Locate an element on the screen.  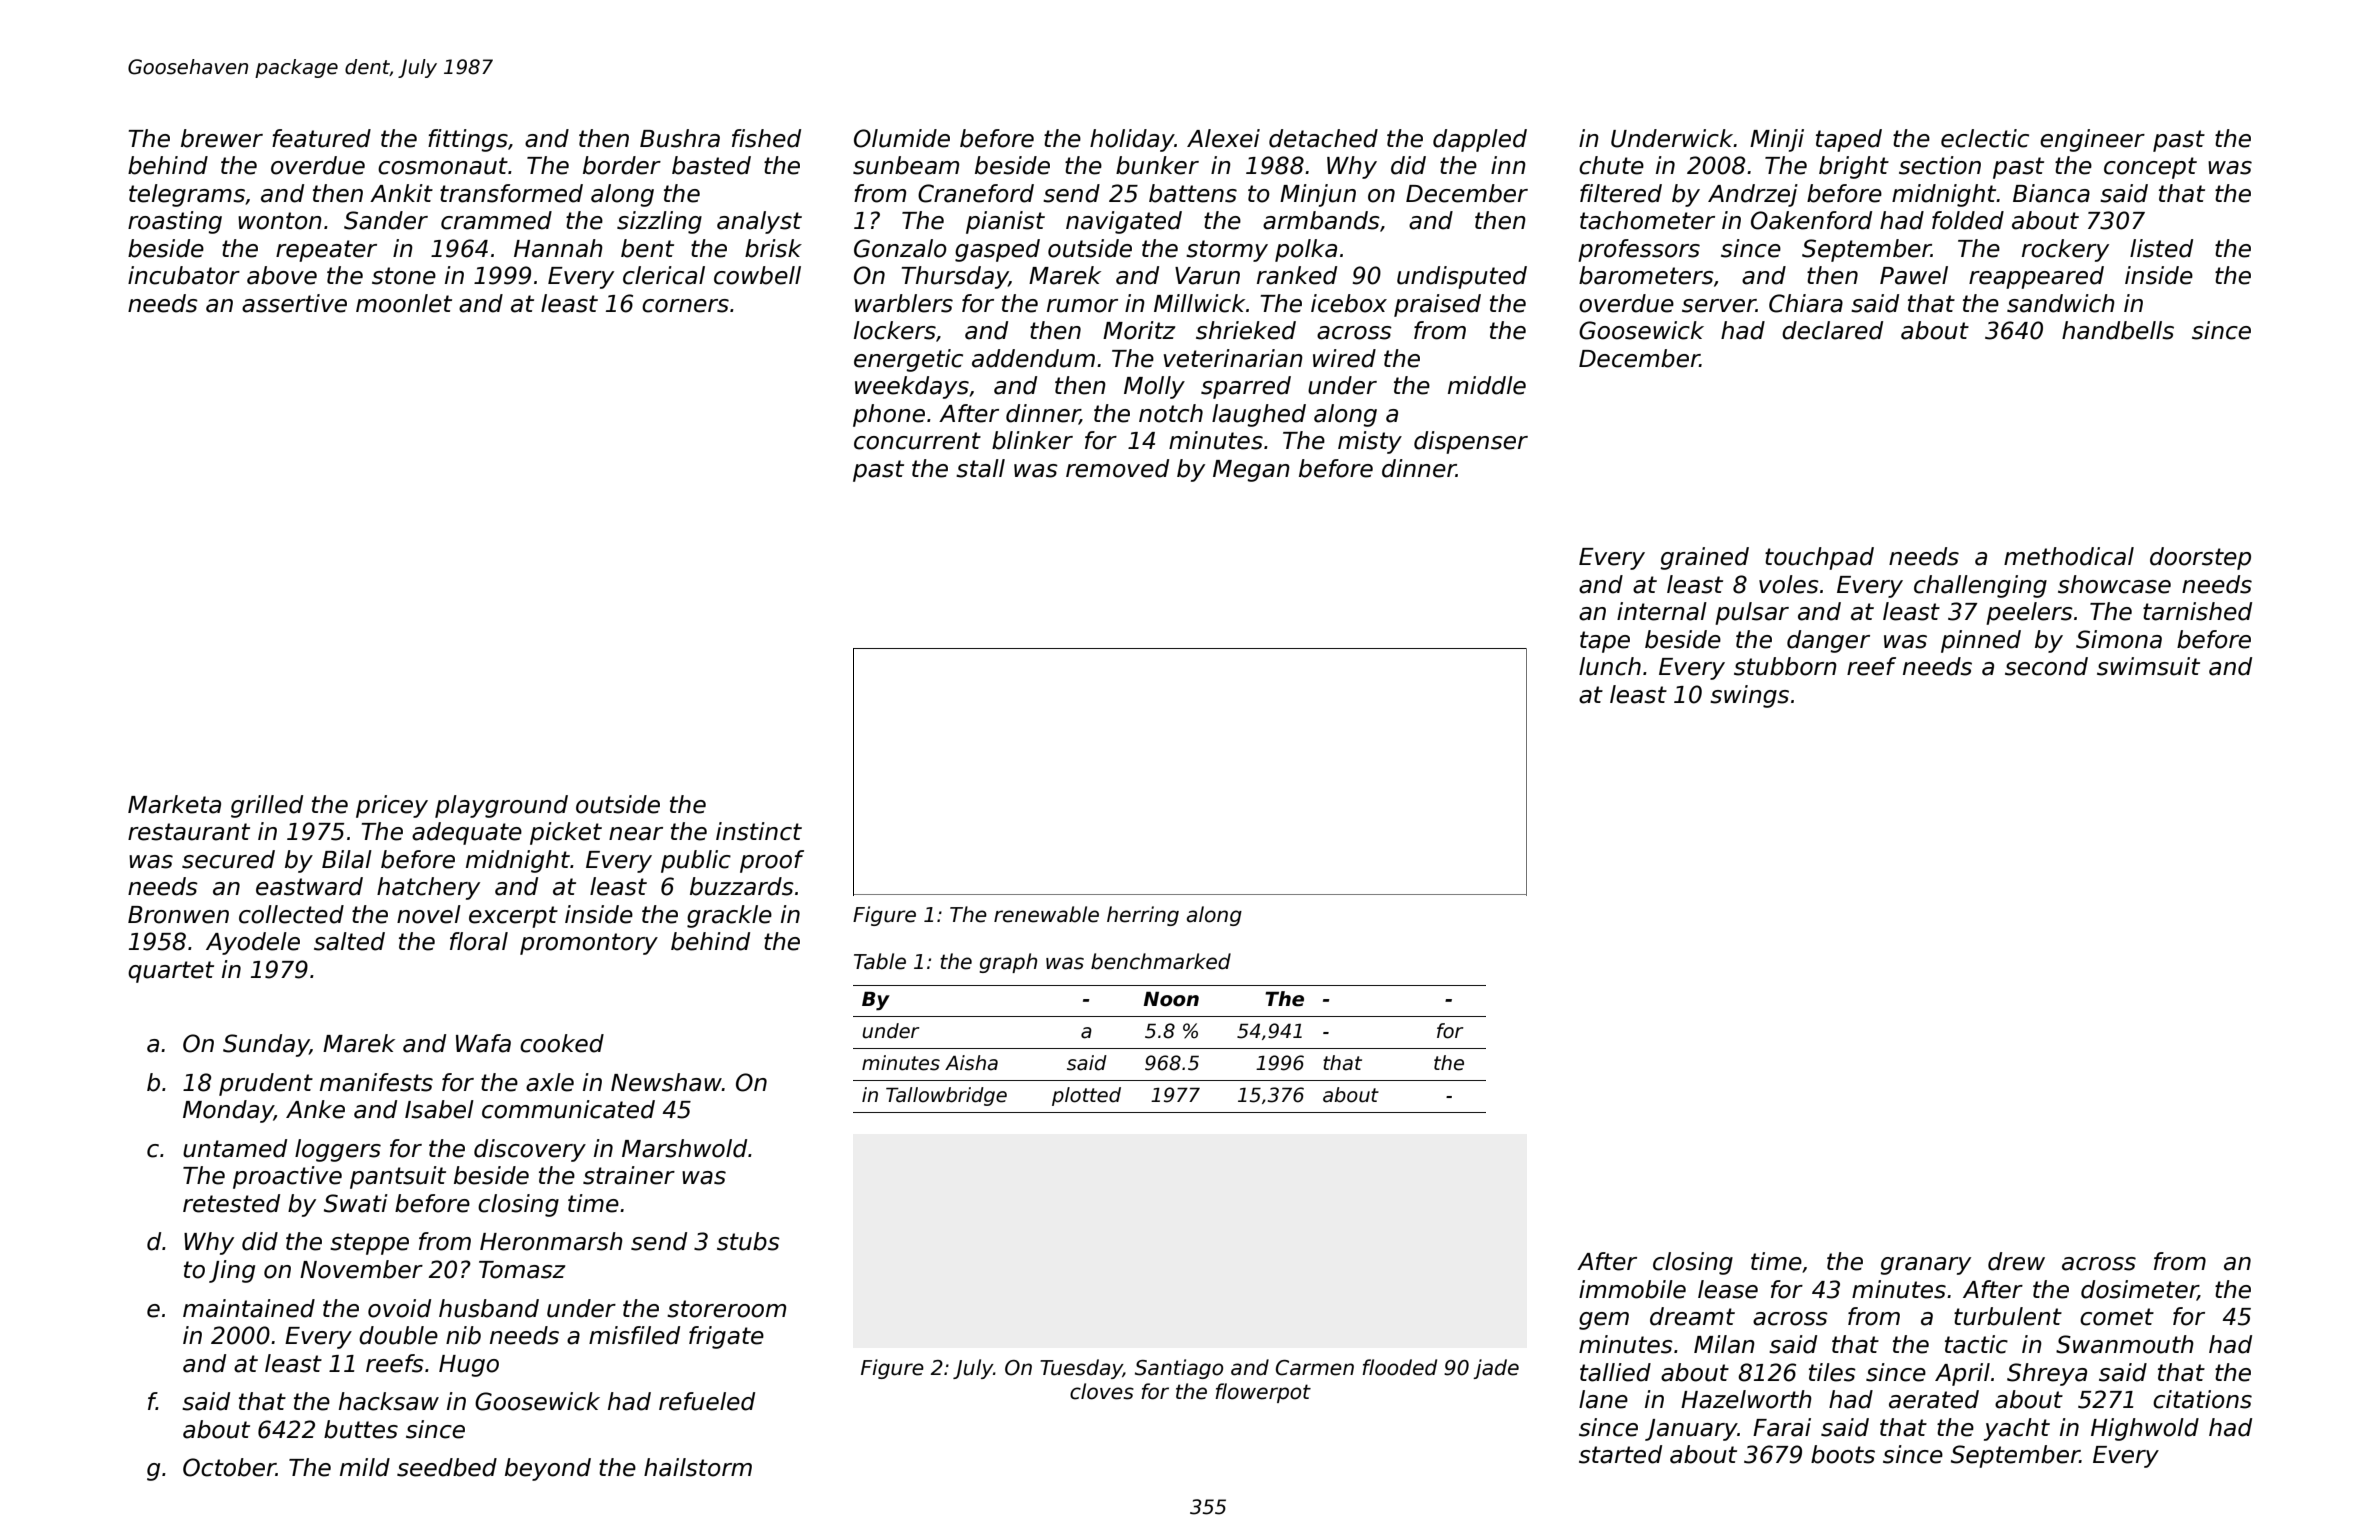
herring is located at coordinates (1143, 916).
